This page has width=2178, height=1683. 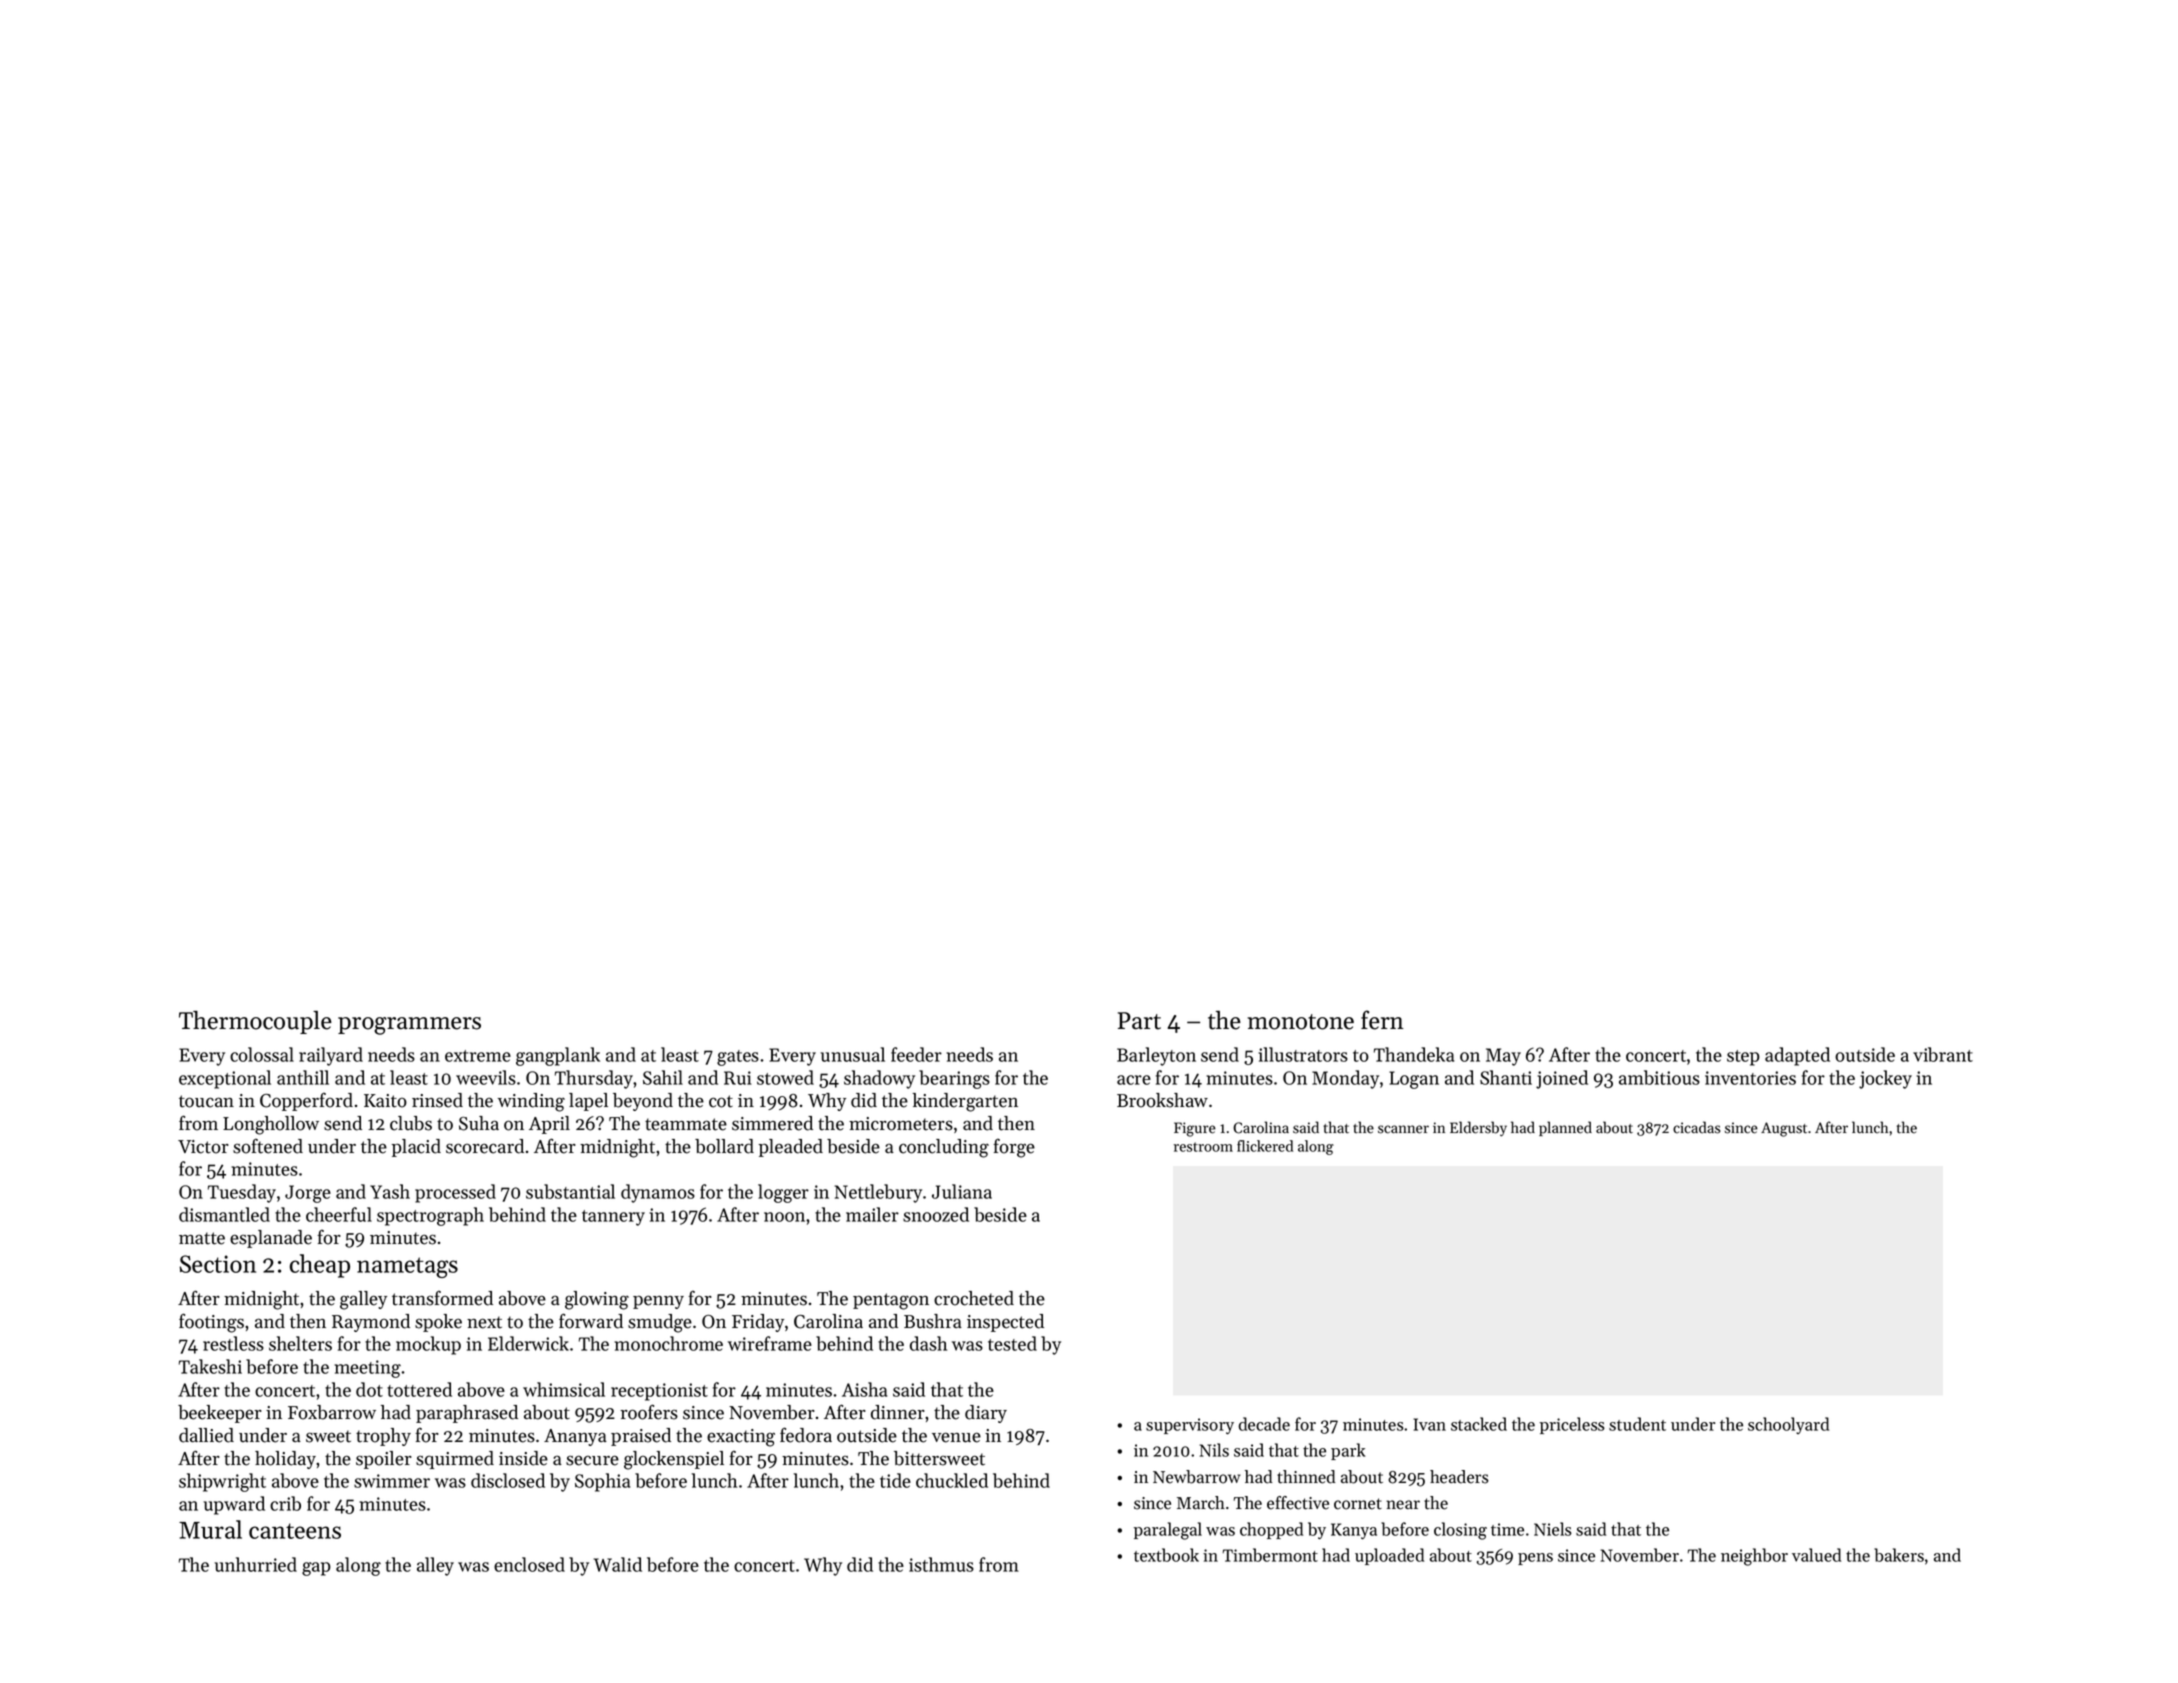 What do you see at coordinates (1134, 1080) in the page?
I see `acre` at bounding box center [1134, 1080].
